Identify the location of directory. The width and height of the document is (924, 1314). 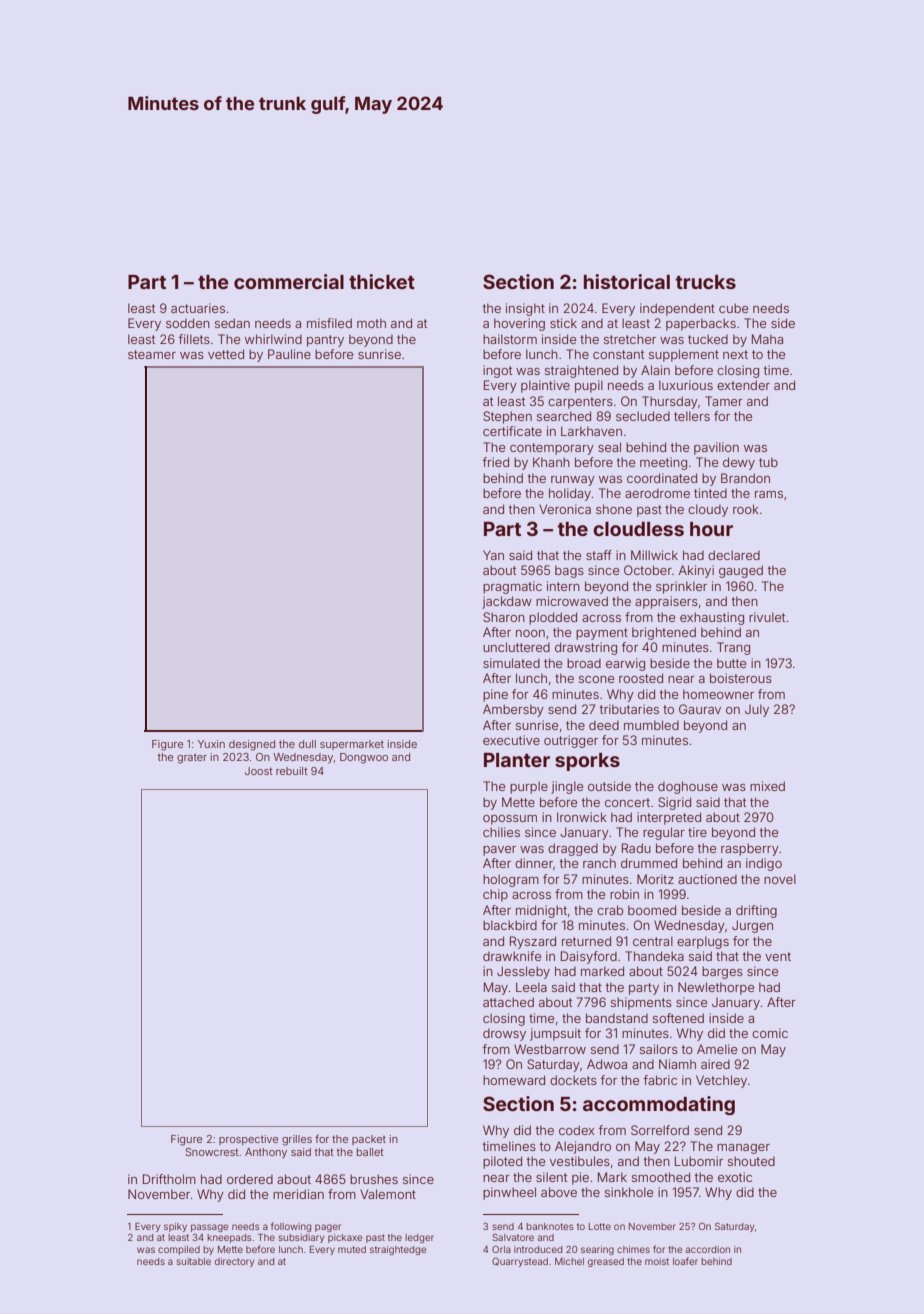
(234, 1262).
